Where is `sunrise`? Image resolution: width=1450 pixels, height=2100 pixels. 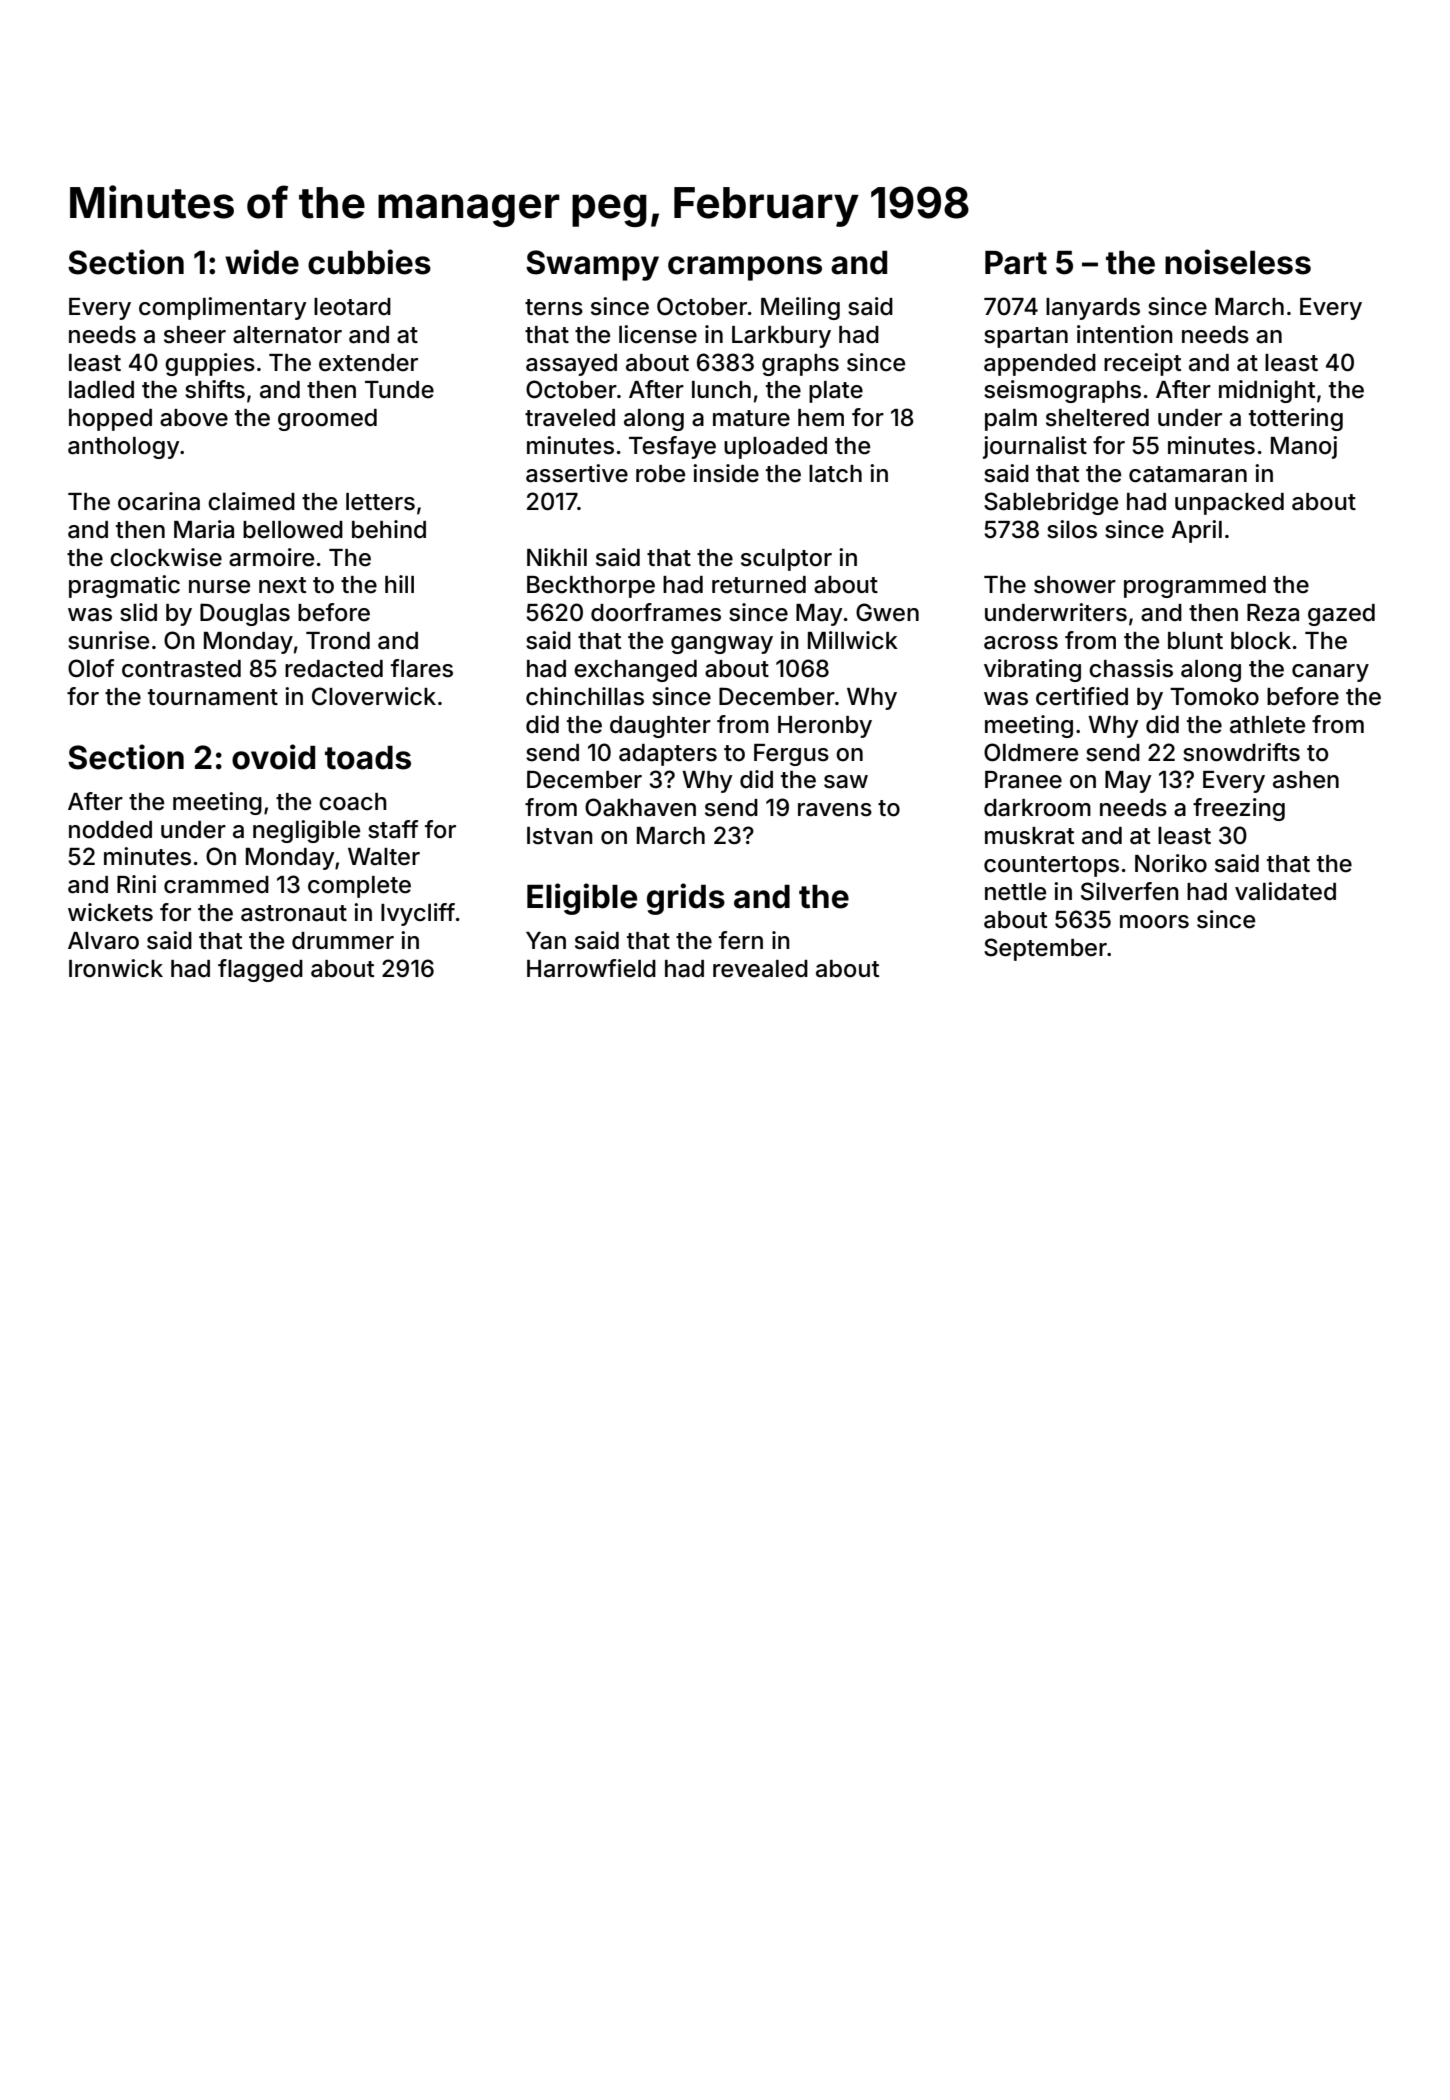
sunrise is located at coordinates (108, 640).
